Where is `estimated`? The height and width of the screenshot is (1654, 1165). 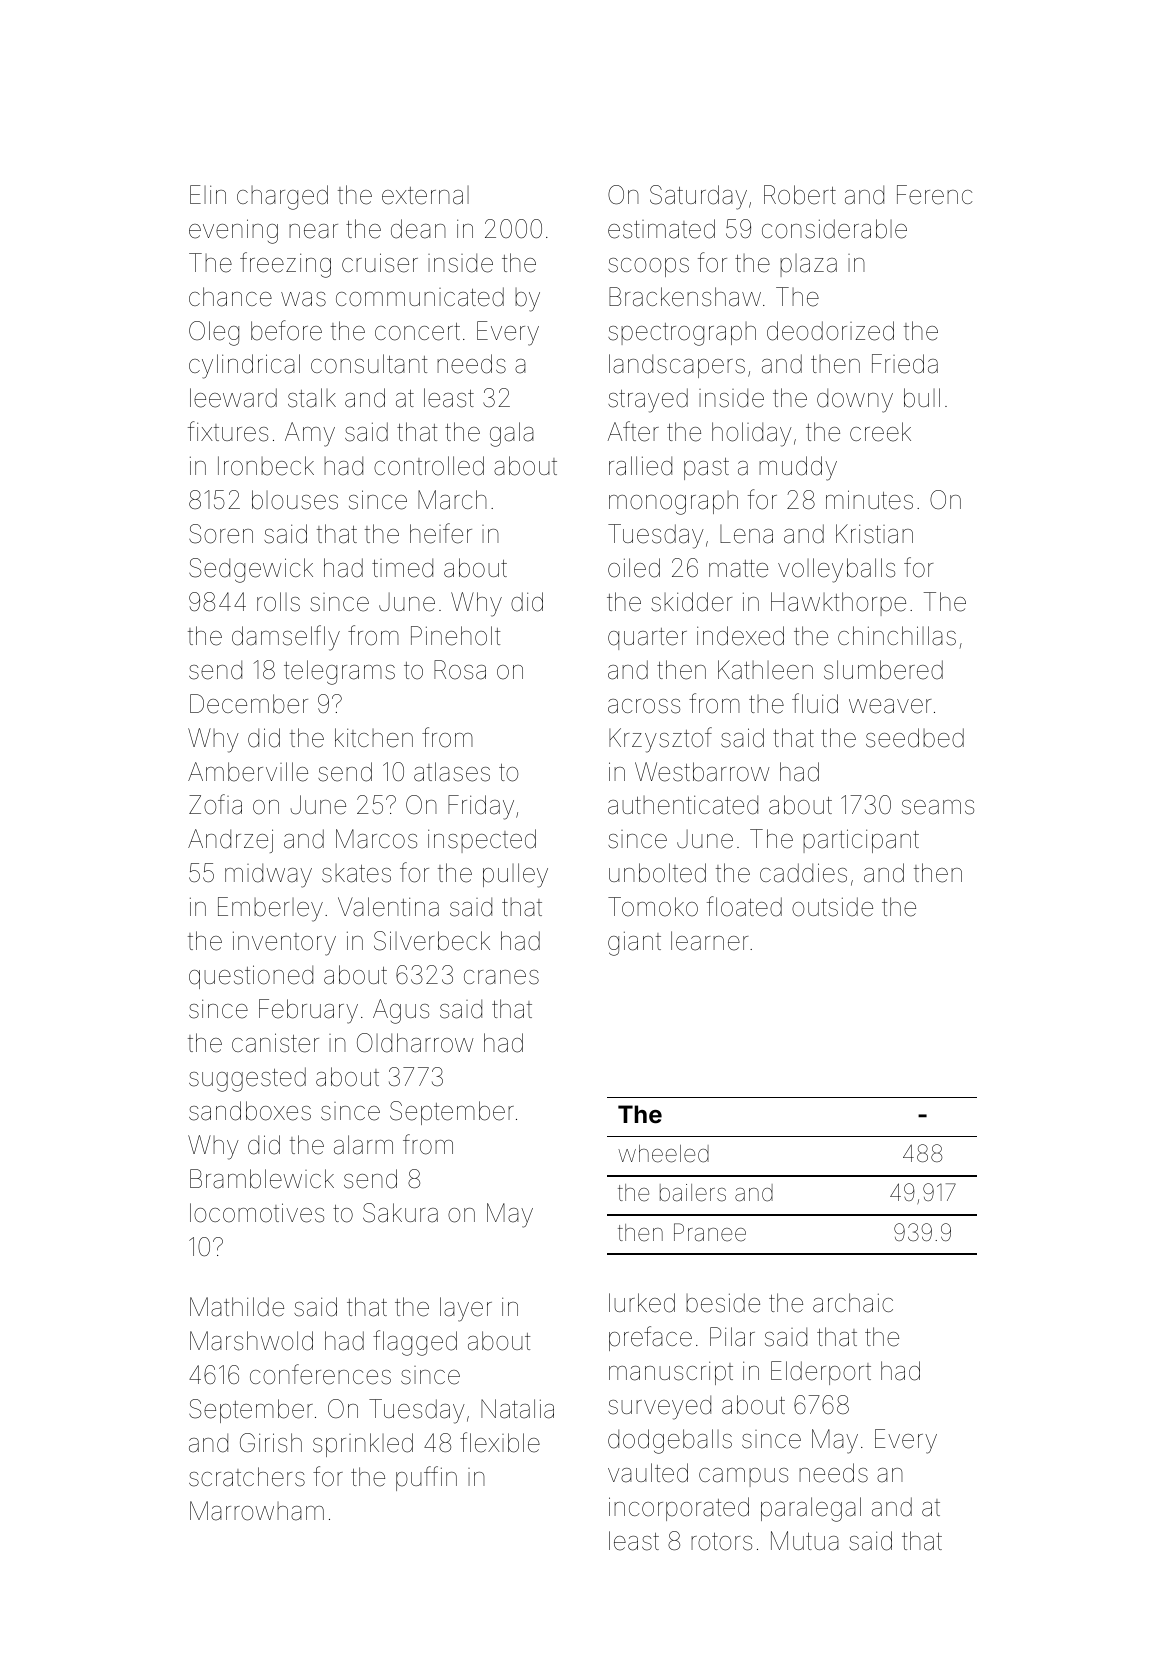
estimated is located at coordinates (661, 229).
